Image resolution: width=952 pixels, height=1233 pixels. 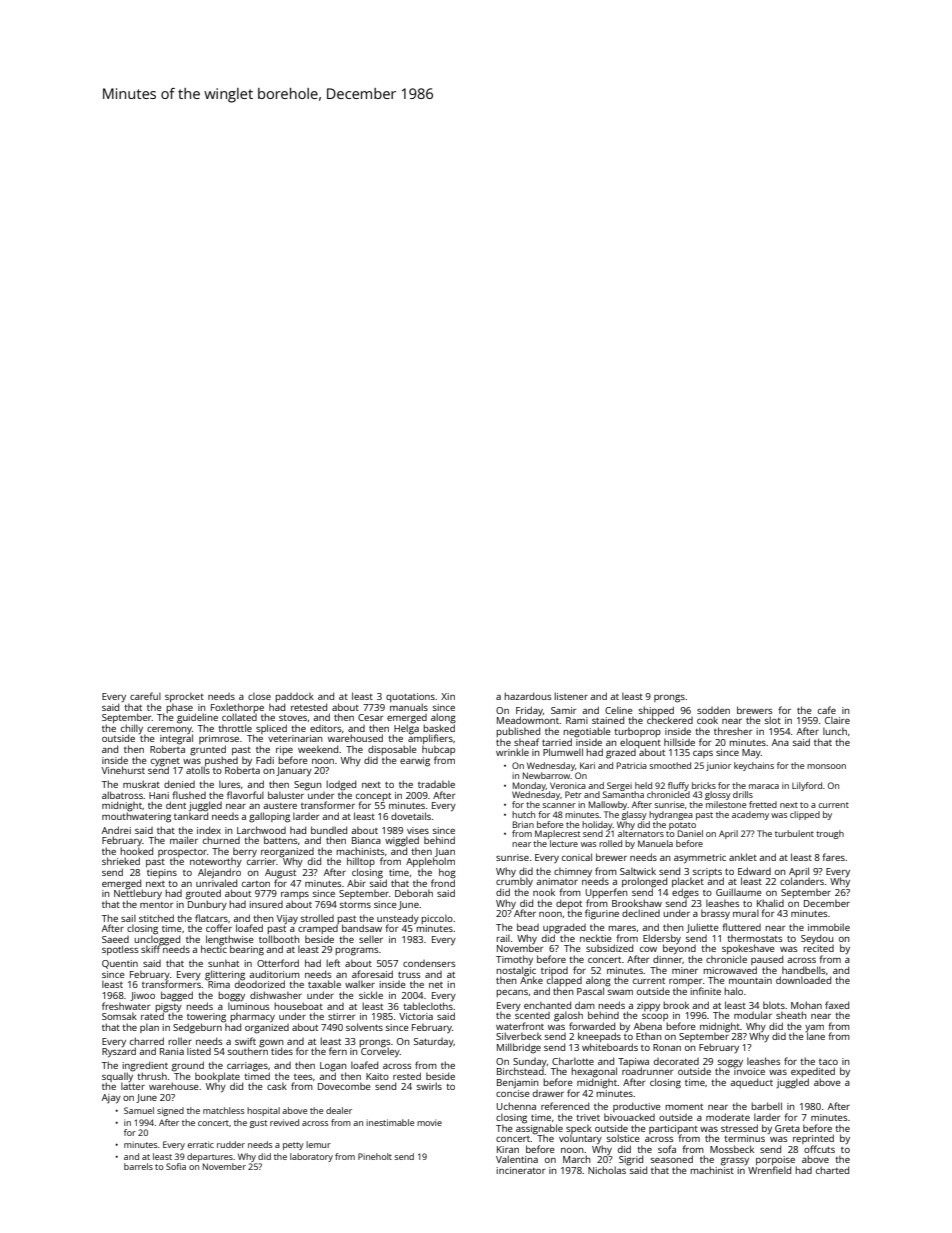 I want to click on Timothy, so click(x=514, y=960).
